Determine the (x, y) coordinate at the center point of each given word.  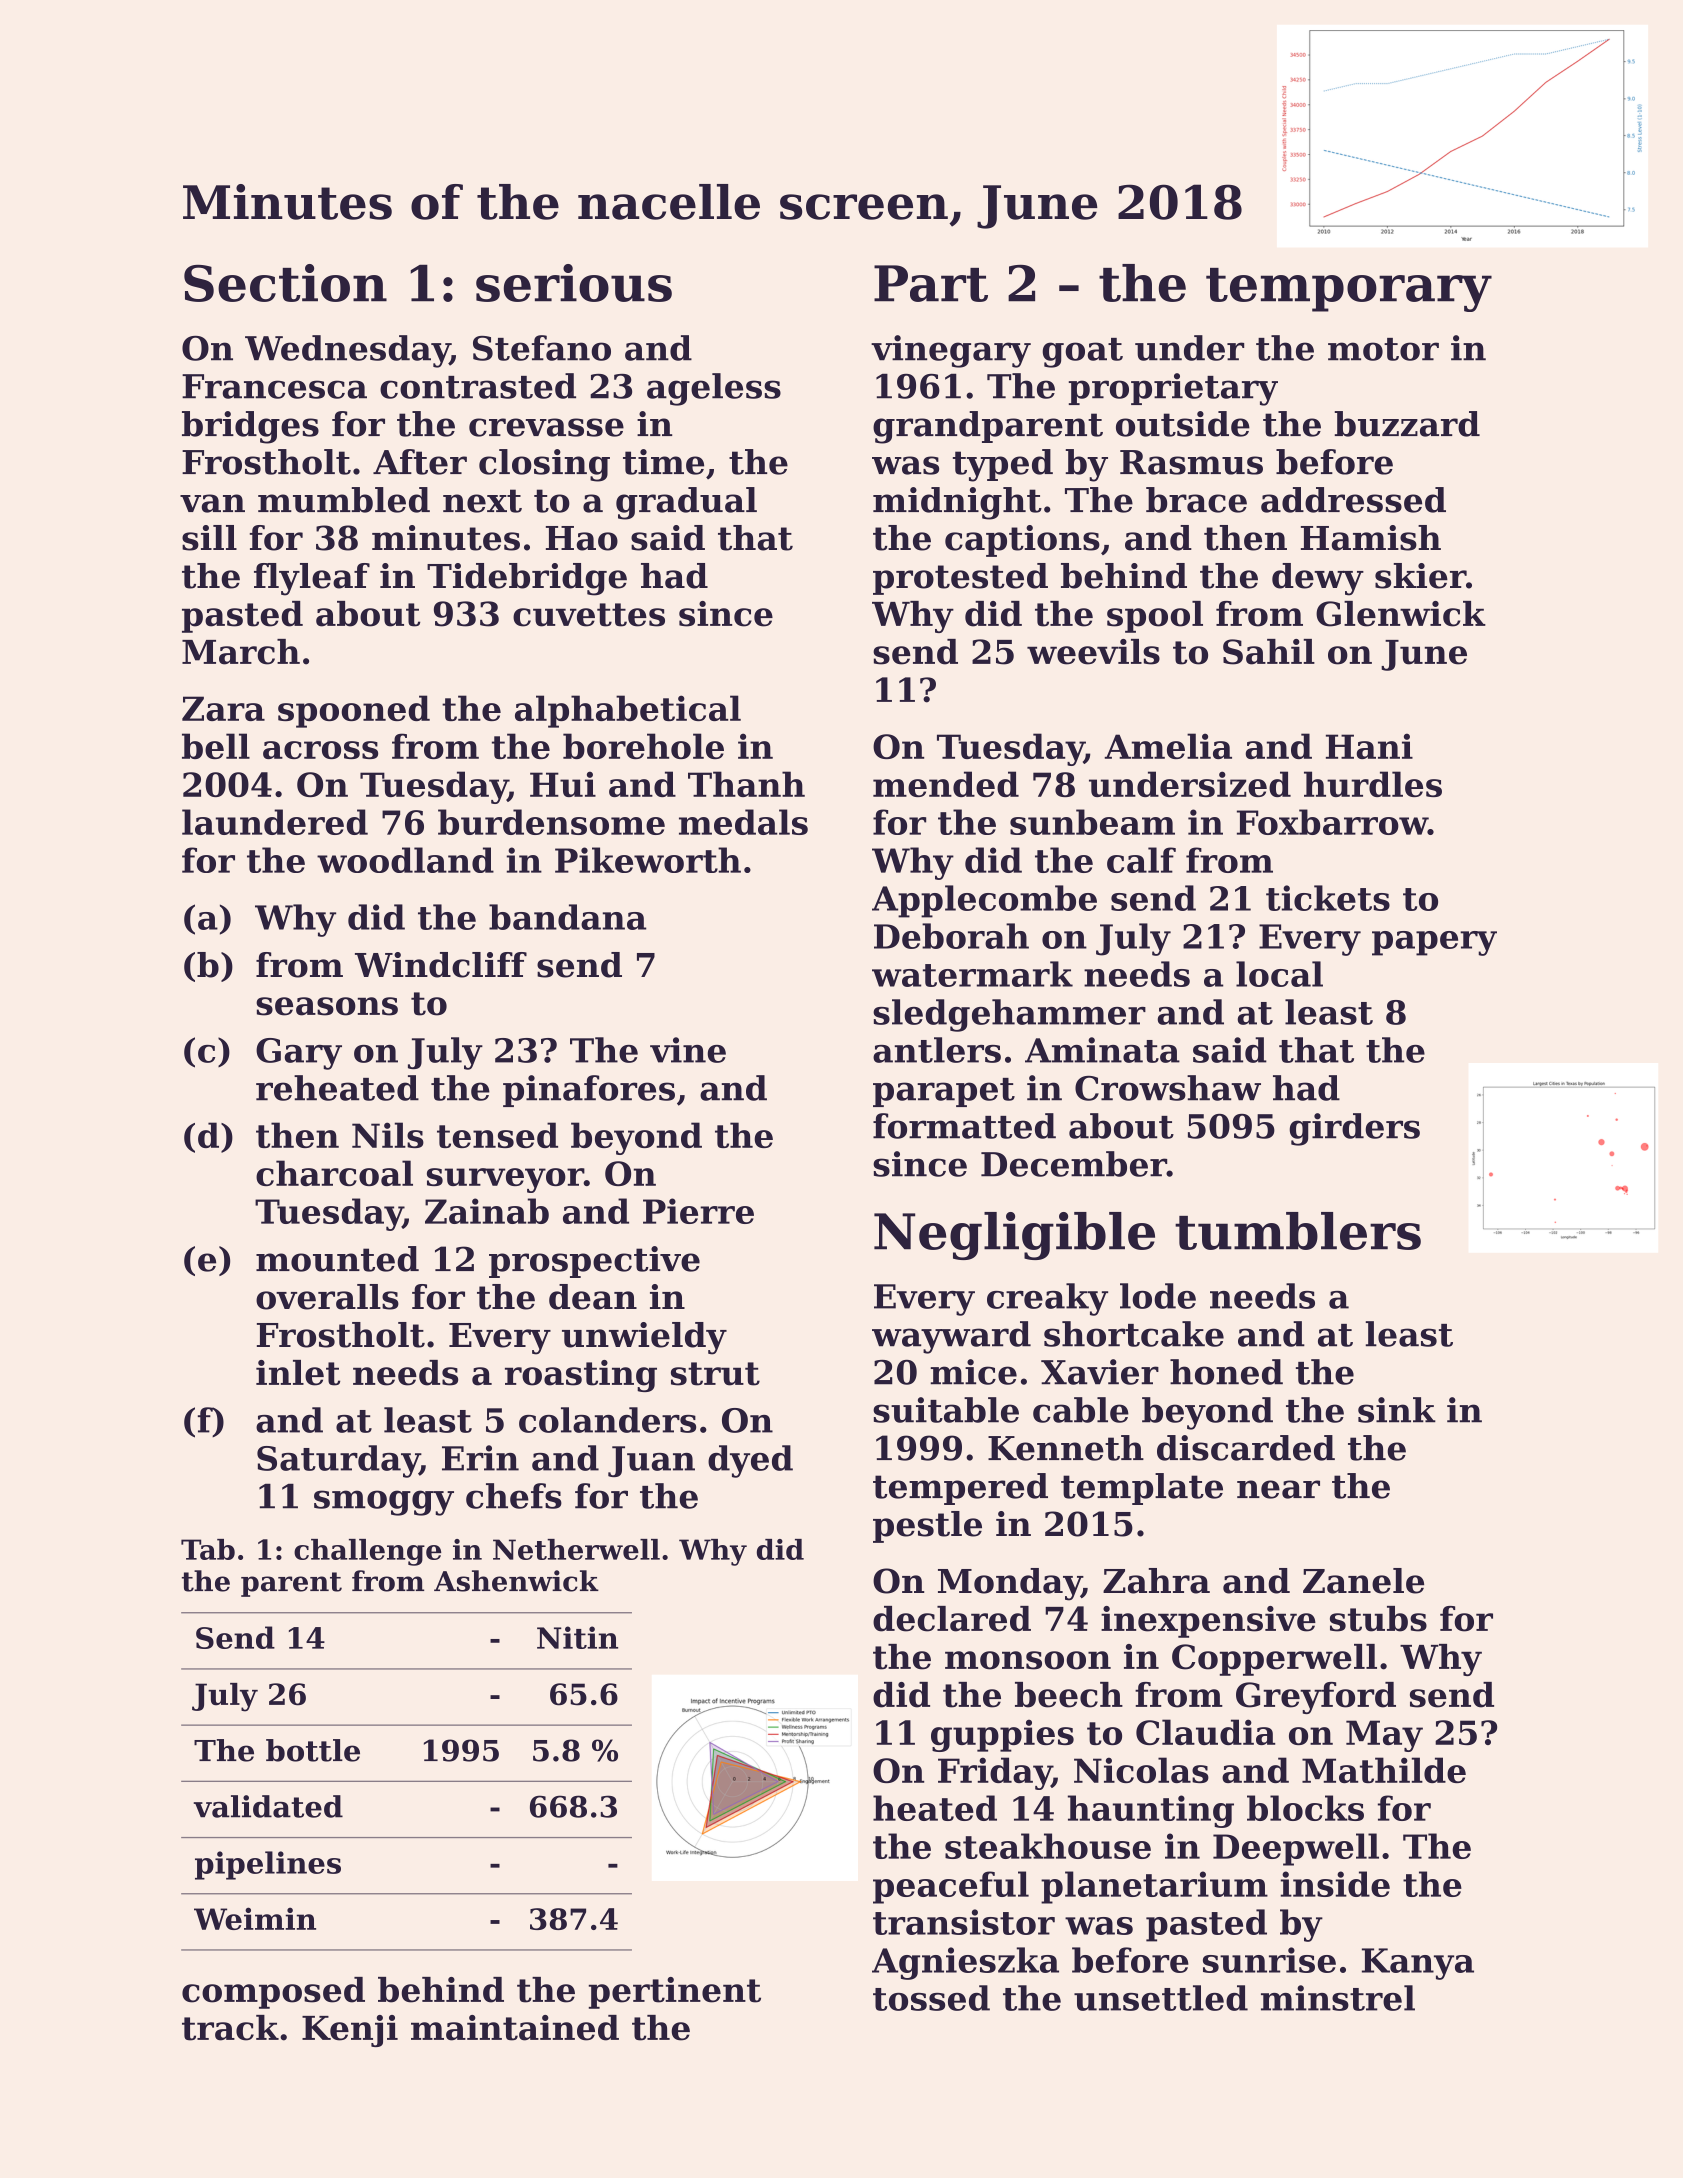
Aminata (1102, 1050)
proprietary (1173, 389)
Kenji (350, 2031)
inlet (298, 1373)
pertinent (675, 1993)
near (1278, 1489)
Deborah (951, 936)
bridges (250, 427)
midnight (957, 503)
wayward (951, 1337)
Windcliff (441, 965)
